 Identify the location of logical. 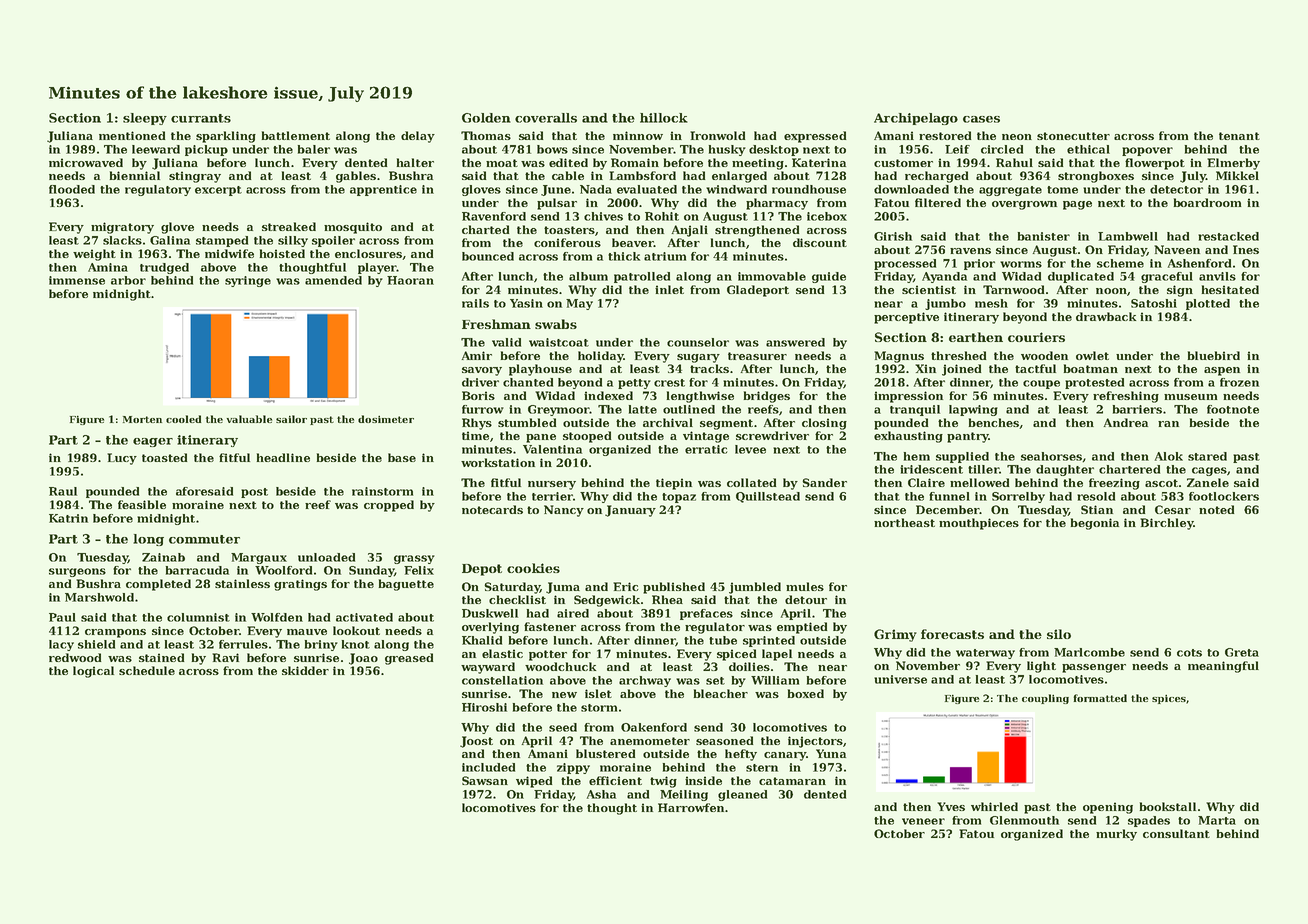
(93, 672).
